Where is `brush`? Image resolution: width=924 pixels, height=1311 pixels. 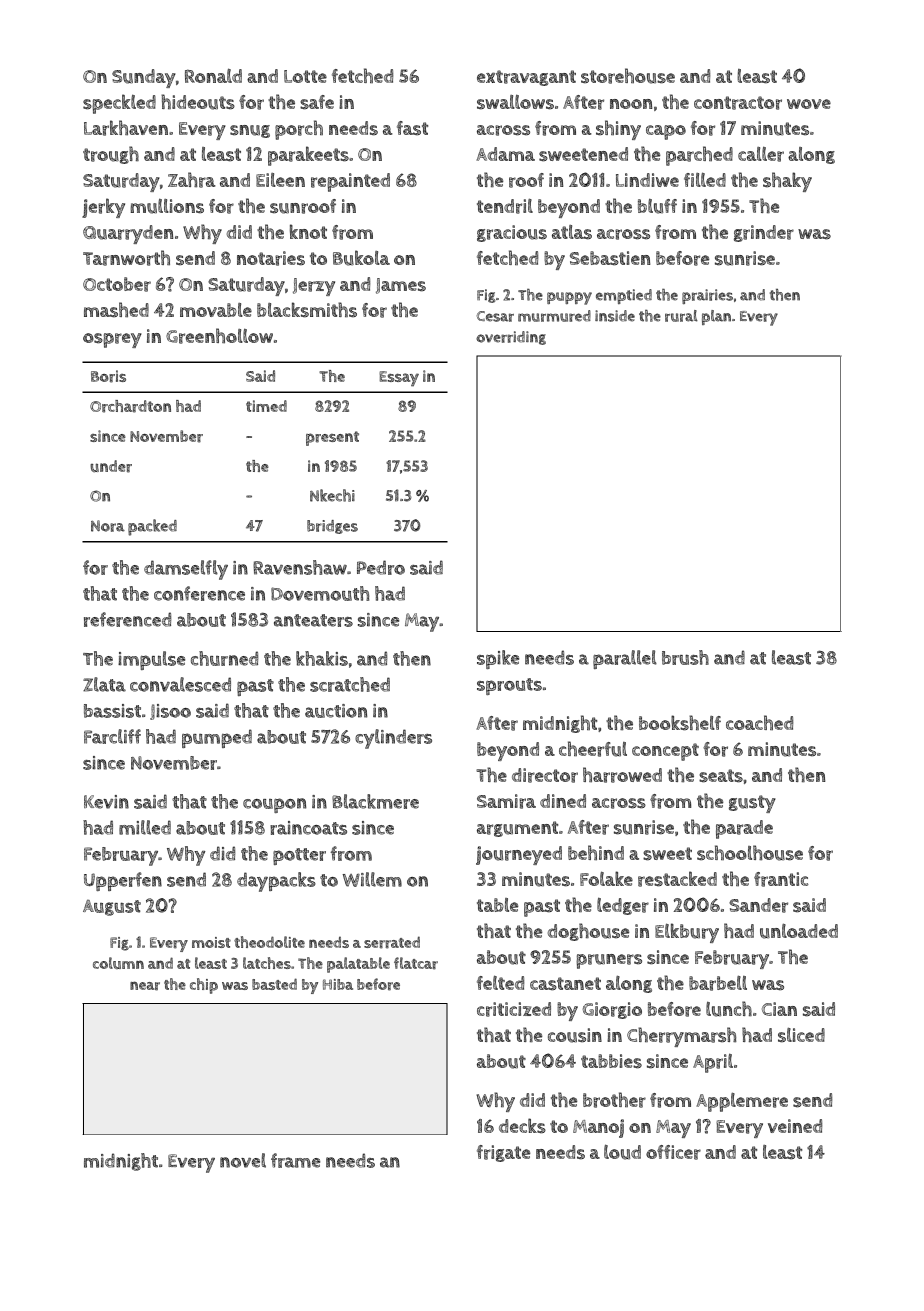 brush is located at coordinates (685, 657).
